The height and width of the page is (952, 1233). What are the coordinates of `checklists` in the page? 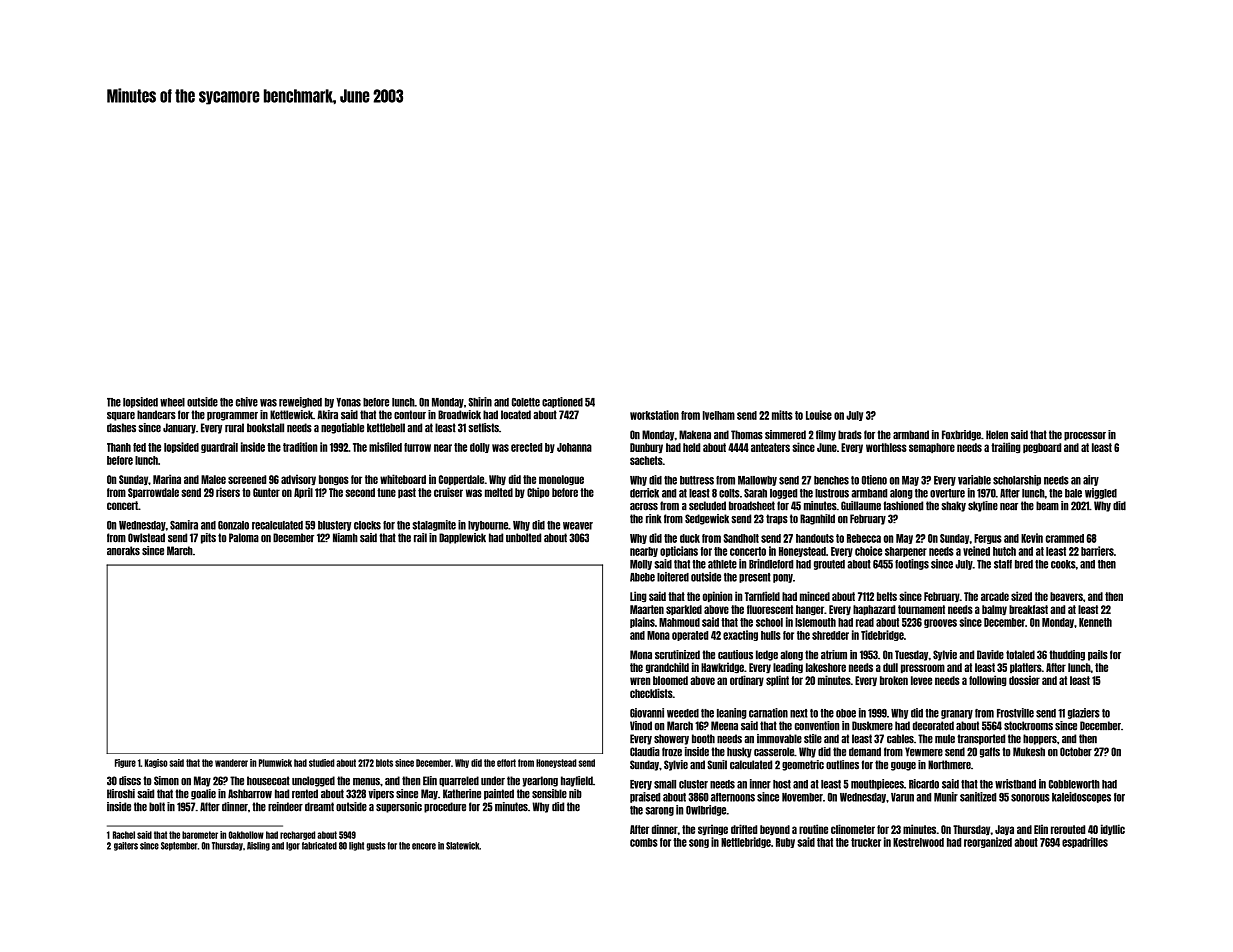 It's located at (651, 693).
